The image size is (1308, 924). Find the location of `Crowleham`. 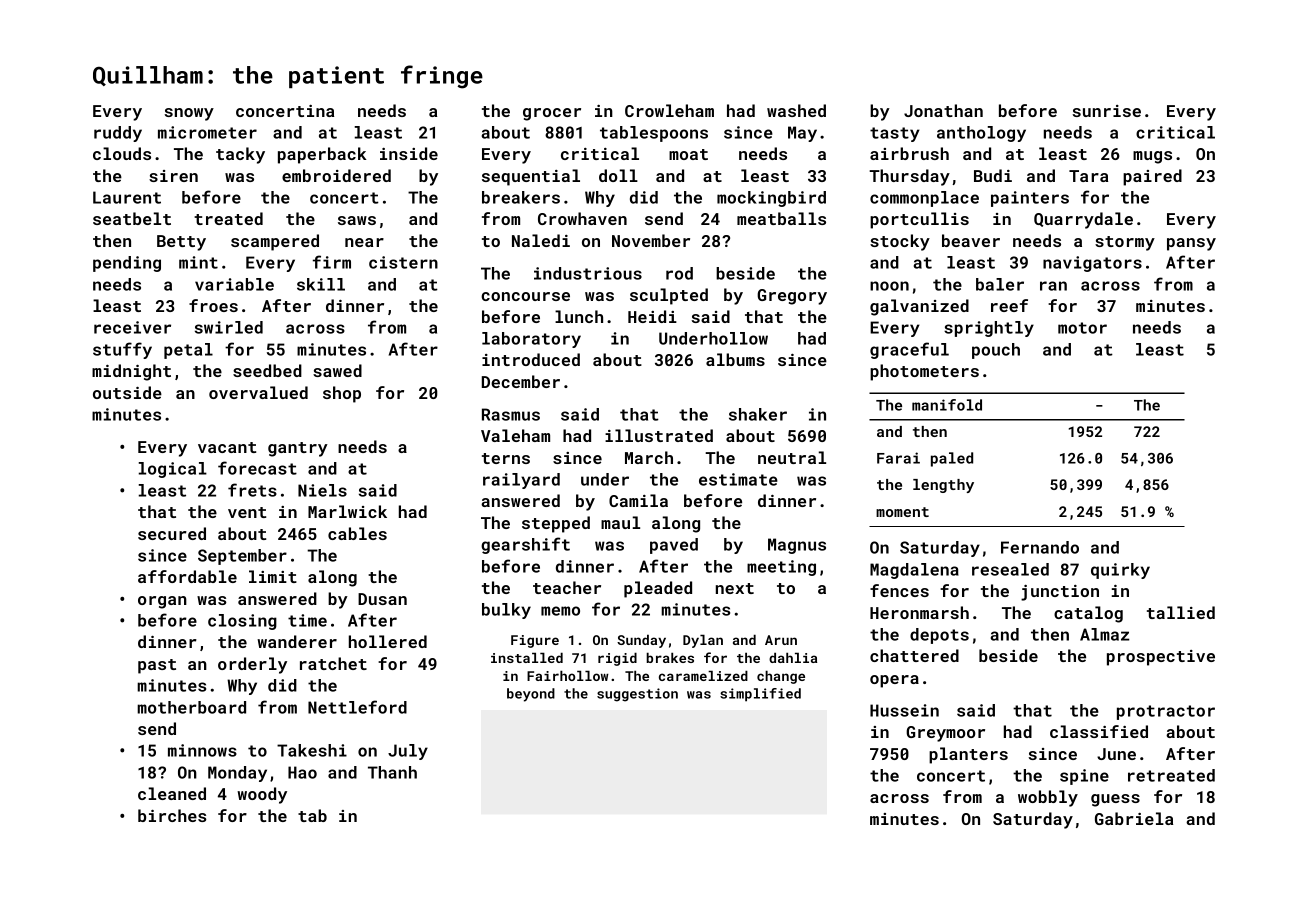

Crowleham is located at coordinates (669, 110).
